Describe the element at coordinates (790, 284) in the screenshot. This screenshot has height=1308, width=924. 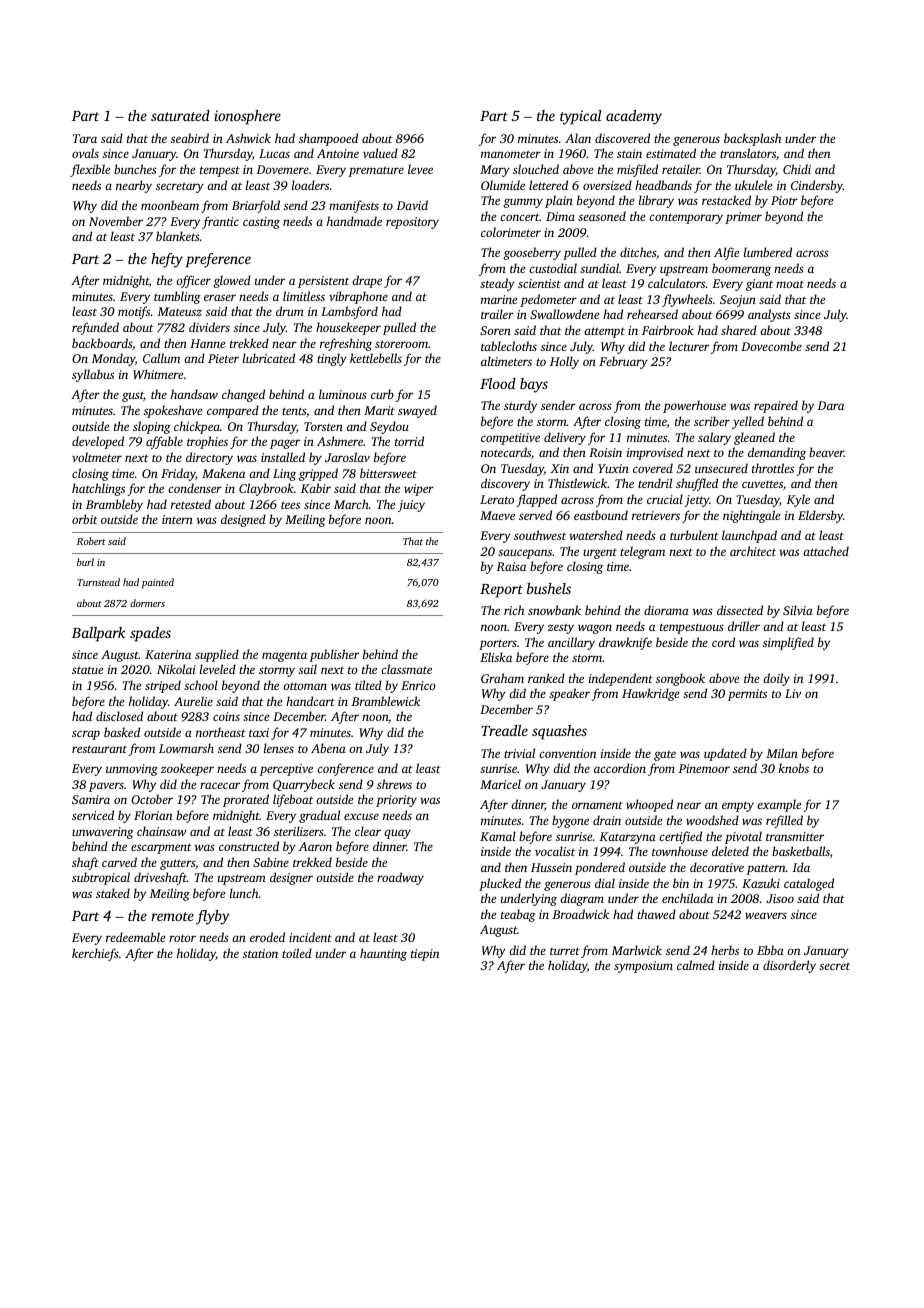
I see `moat` at that location.
